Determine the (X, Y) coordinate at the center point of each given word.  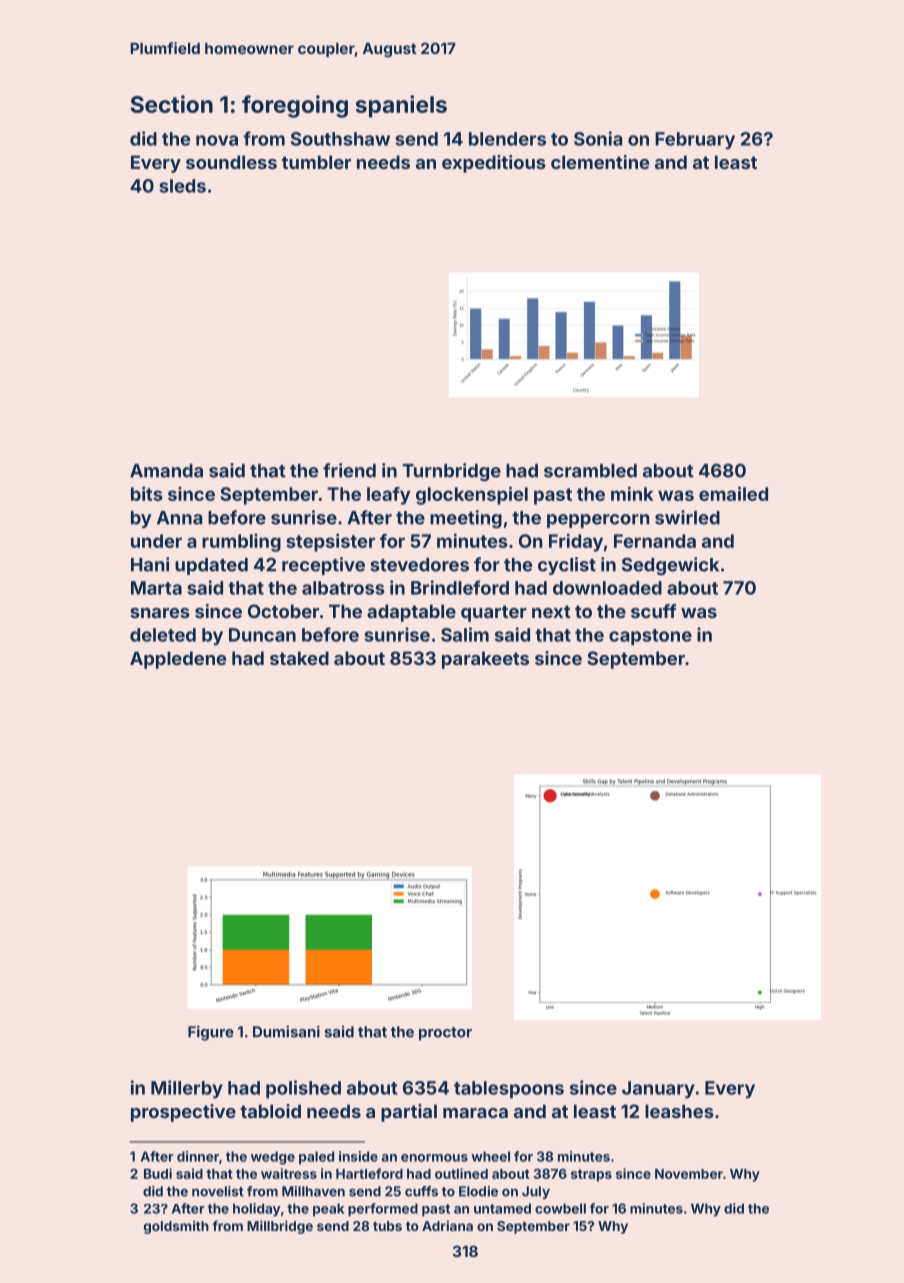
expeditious (494, 164)
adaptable (411, 613)
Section (172, 104)
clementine (600, 162)
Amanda (166, 471)
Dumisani (286, 1032)
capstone (650, 637)
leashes (679, 1111)
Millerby (187, 1089)
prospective (183, 1113)
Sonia (598, 138)
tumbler (316, 162)
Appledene (178, 660)
